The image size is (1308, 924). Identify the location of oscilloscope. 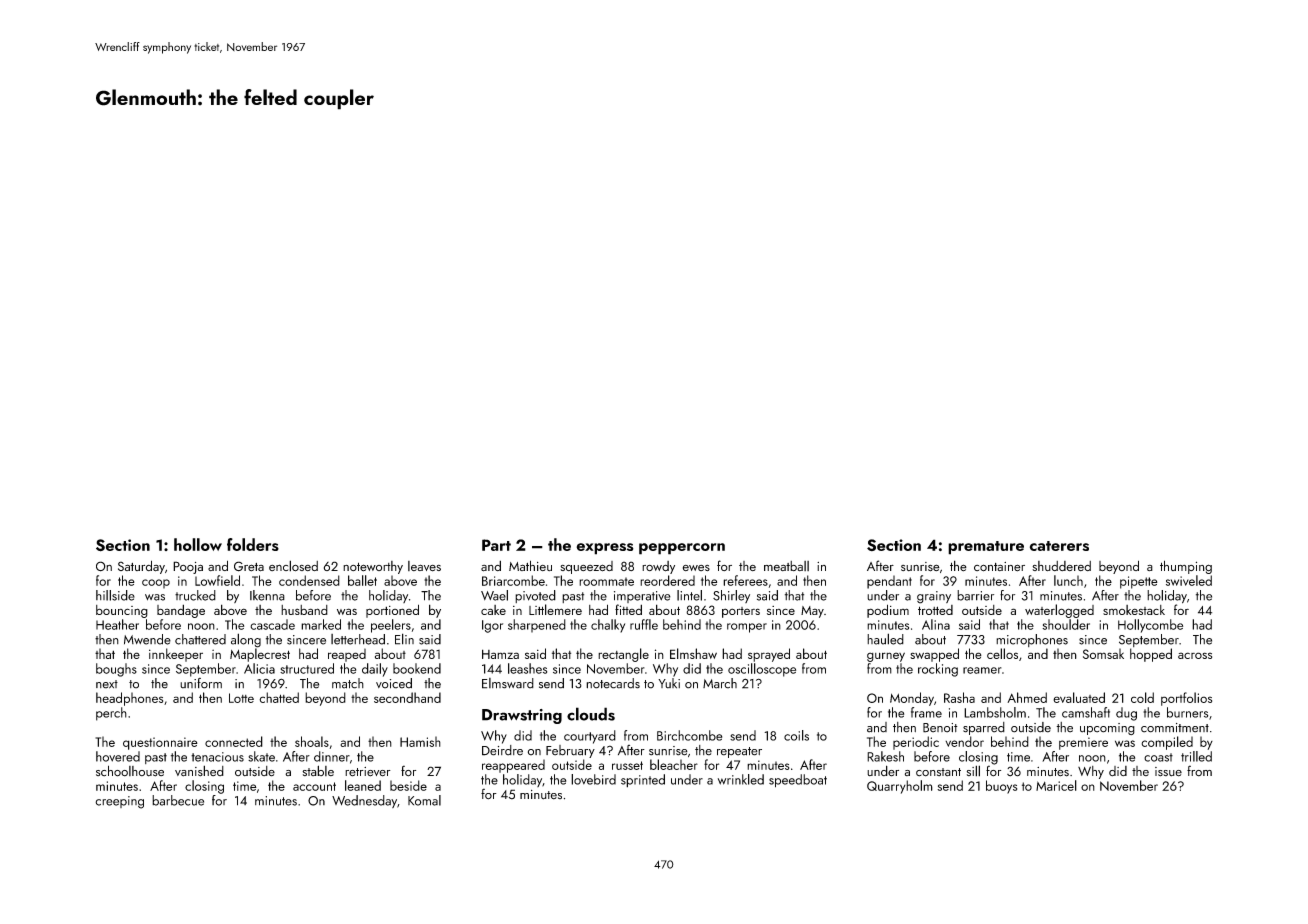
(762, 670).
